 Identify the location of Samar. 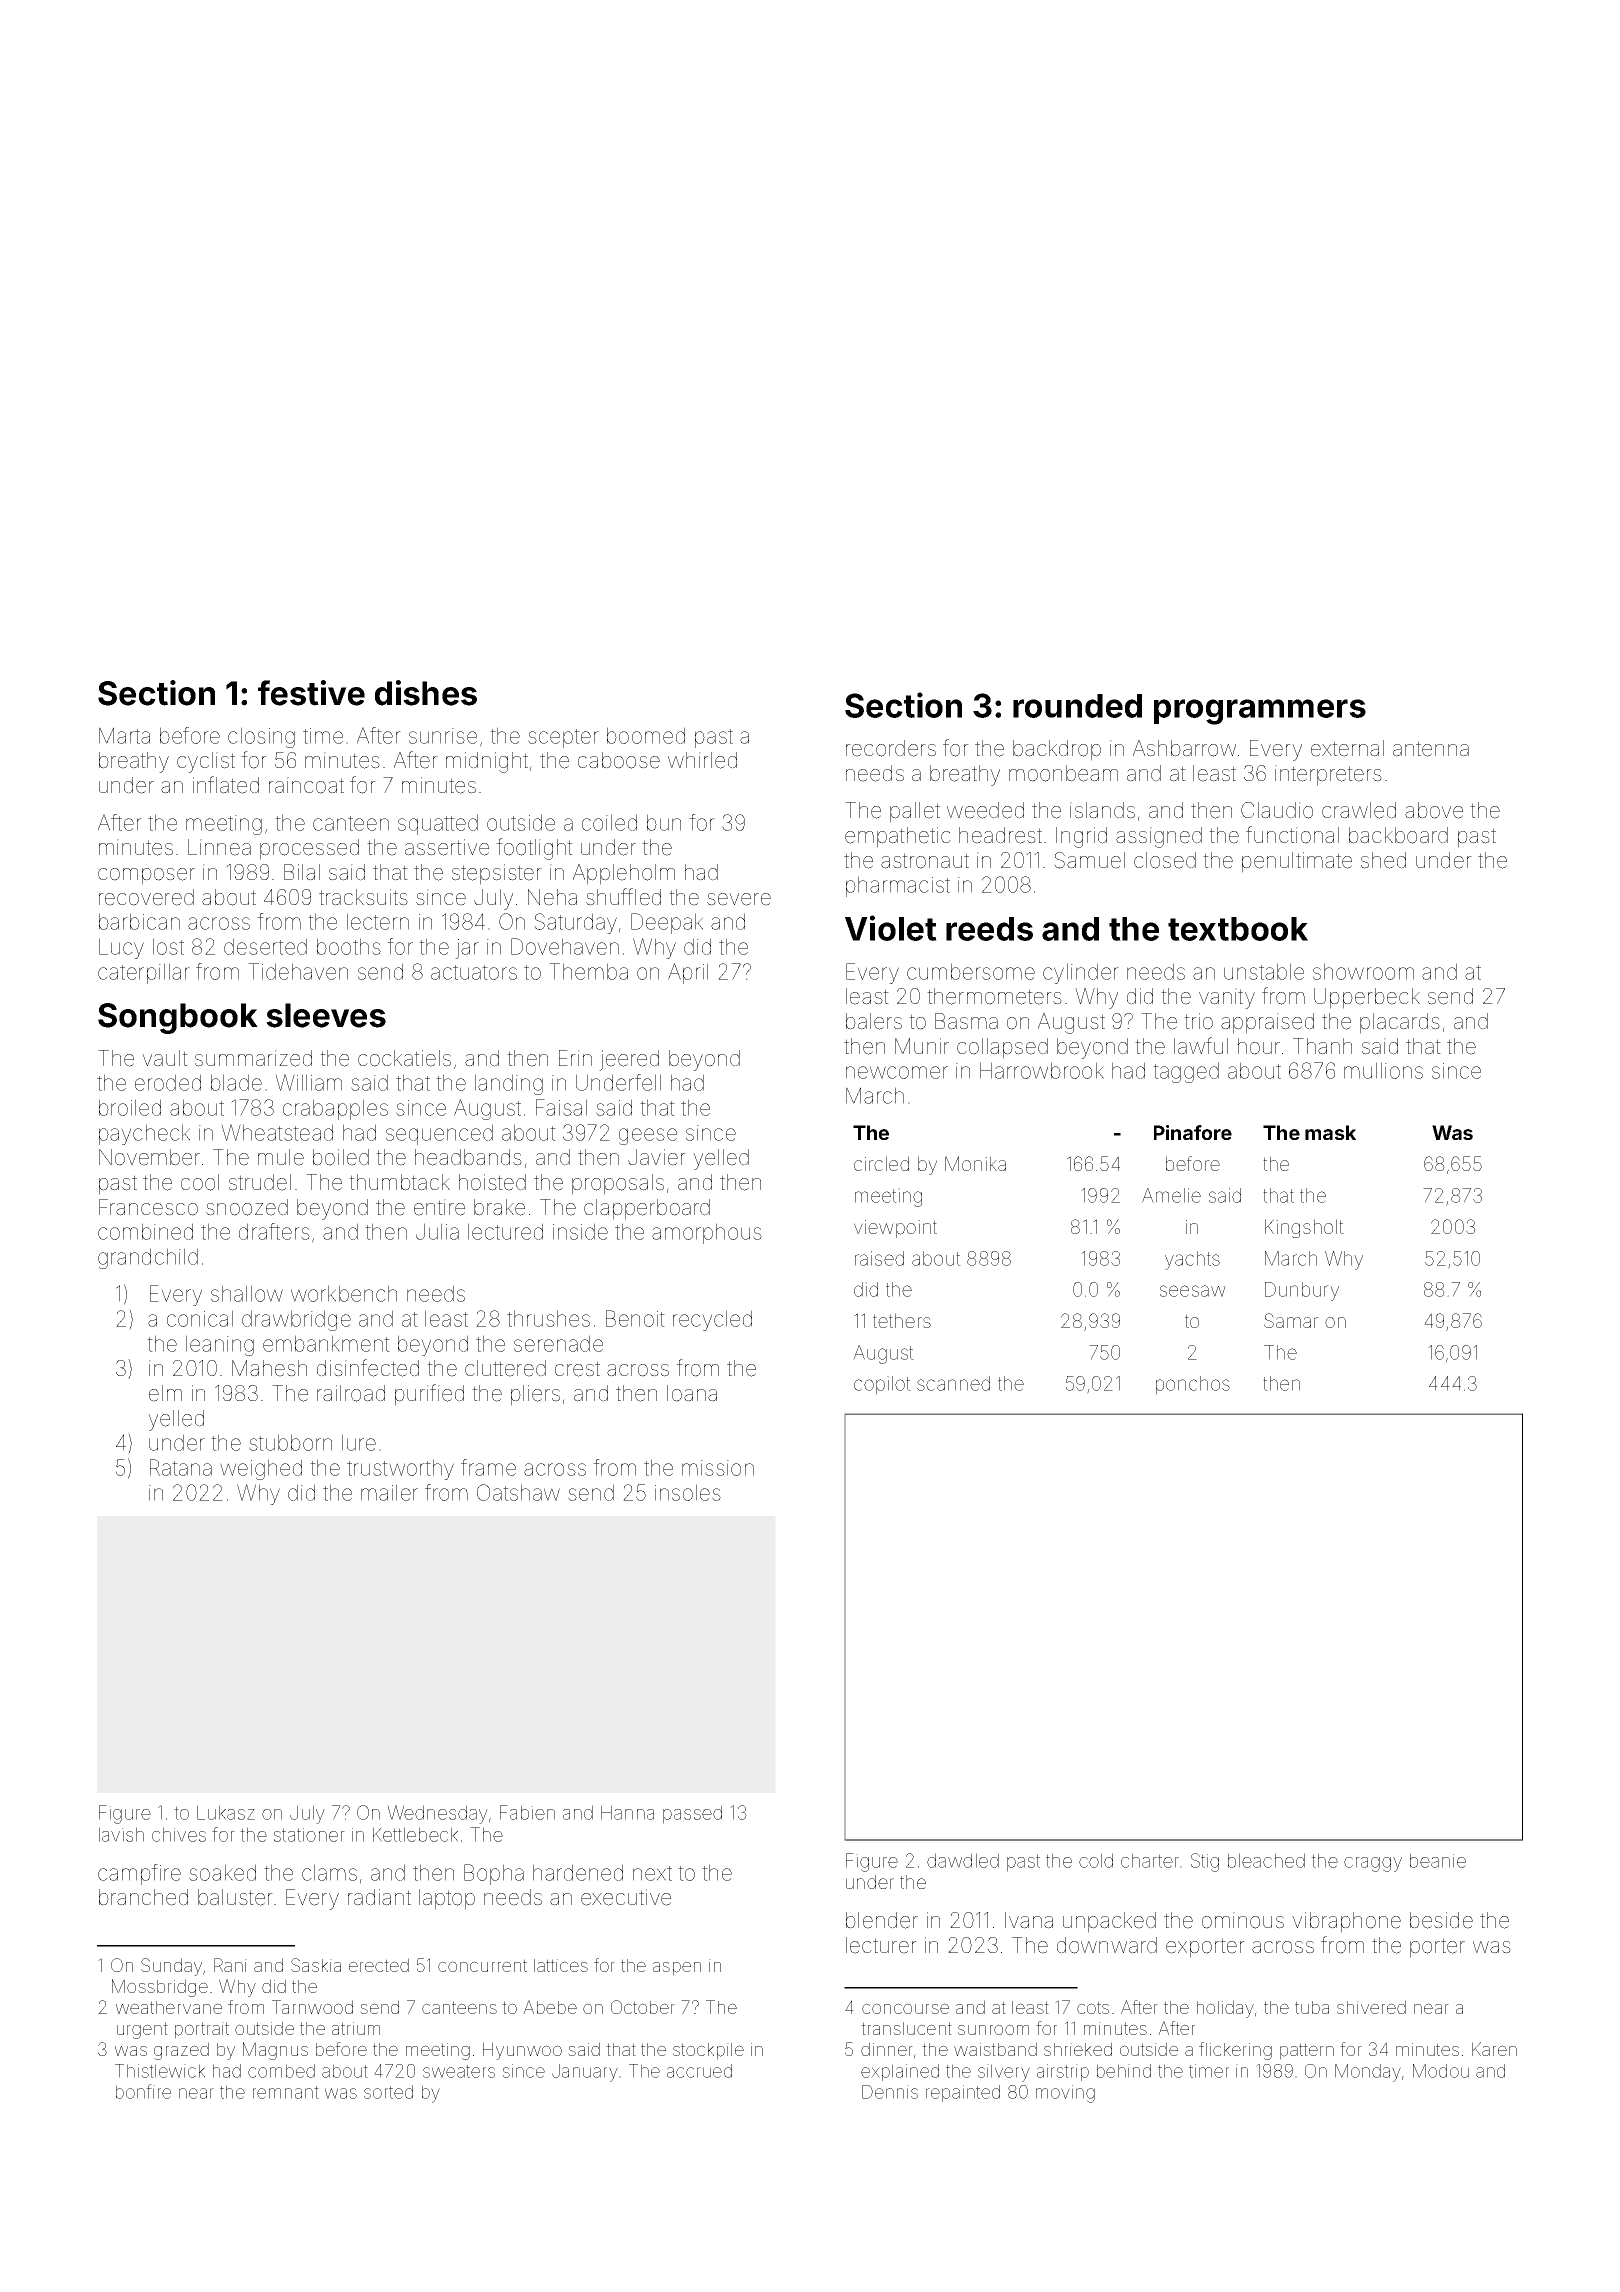
(1291, 1320).
